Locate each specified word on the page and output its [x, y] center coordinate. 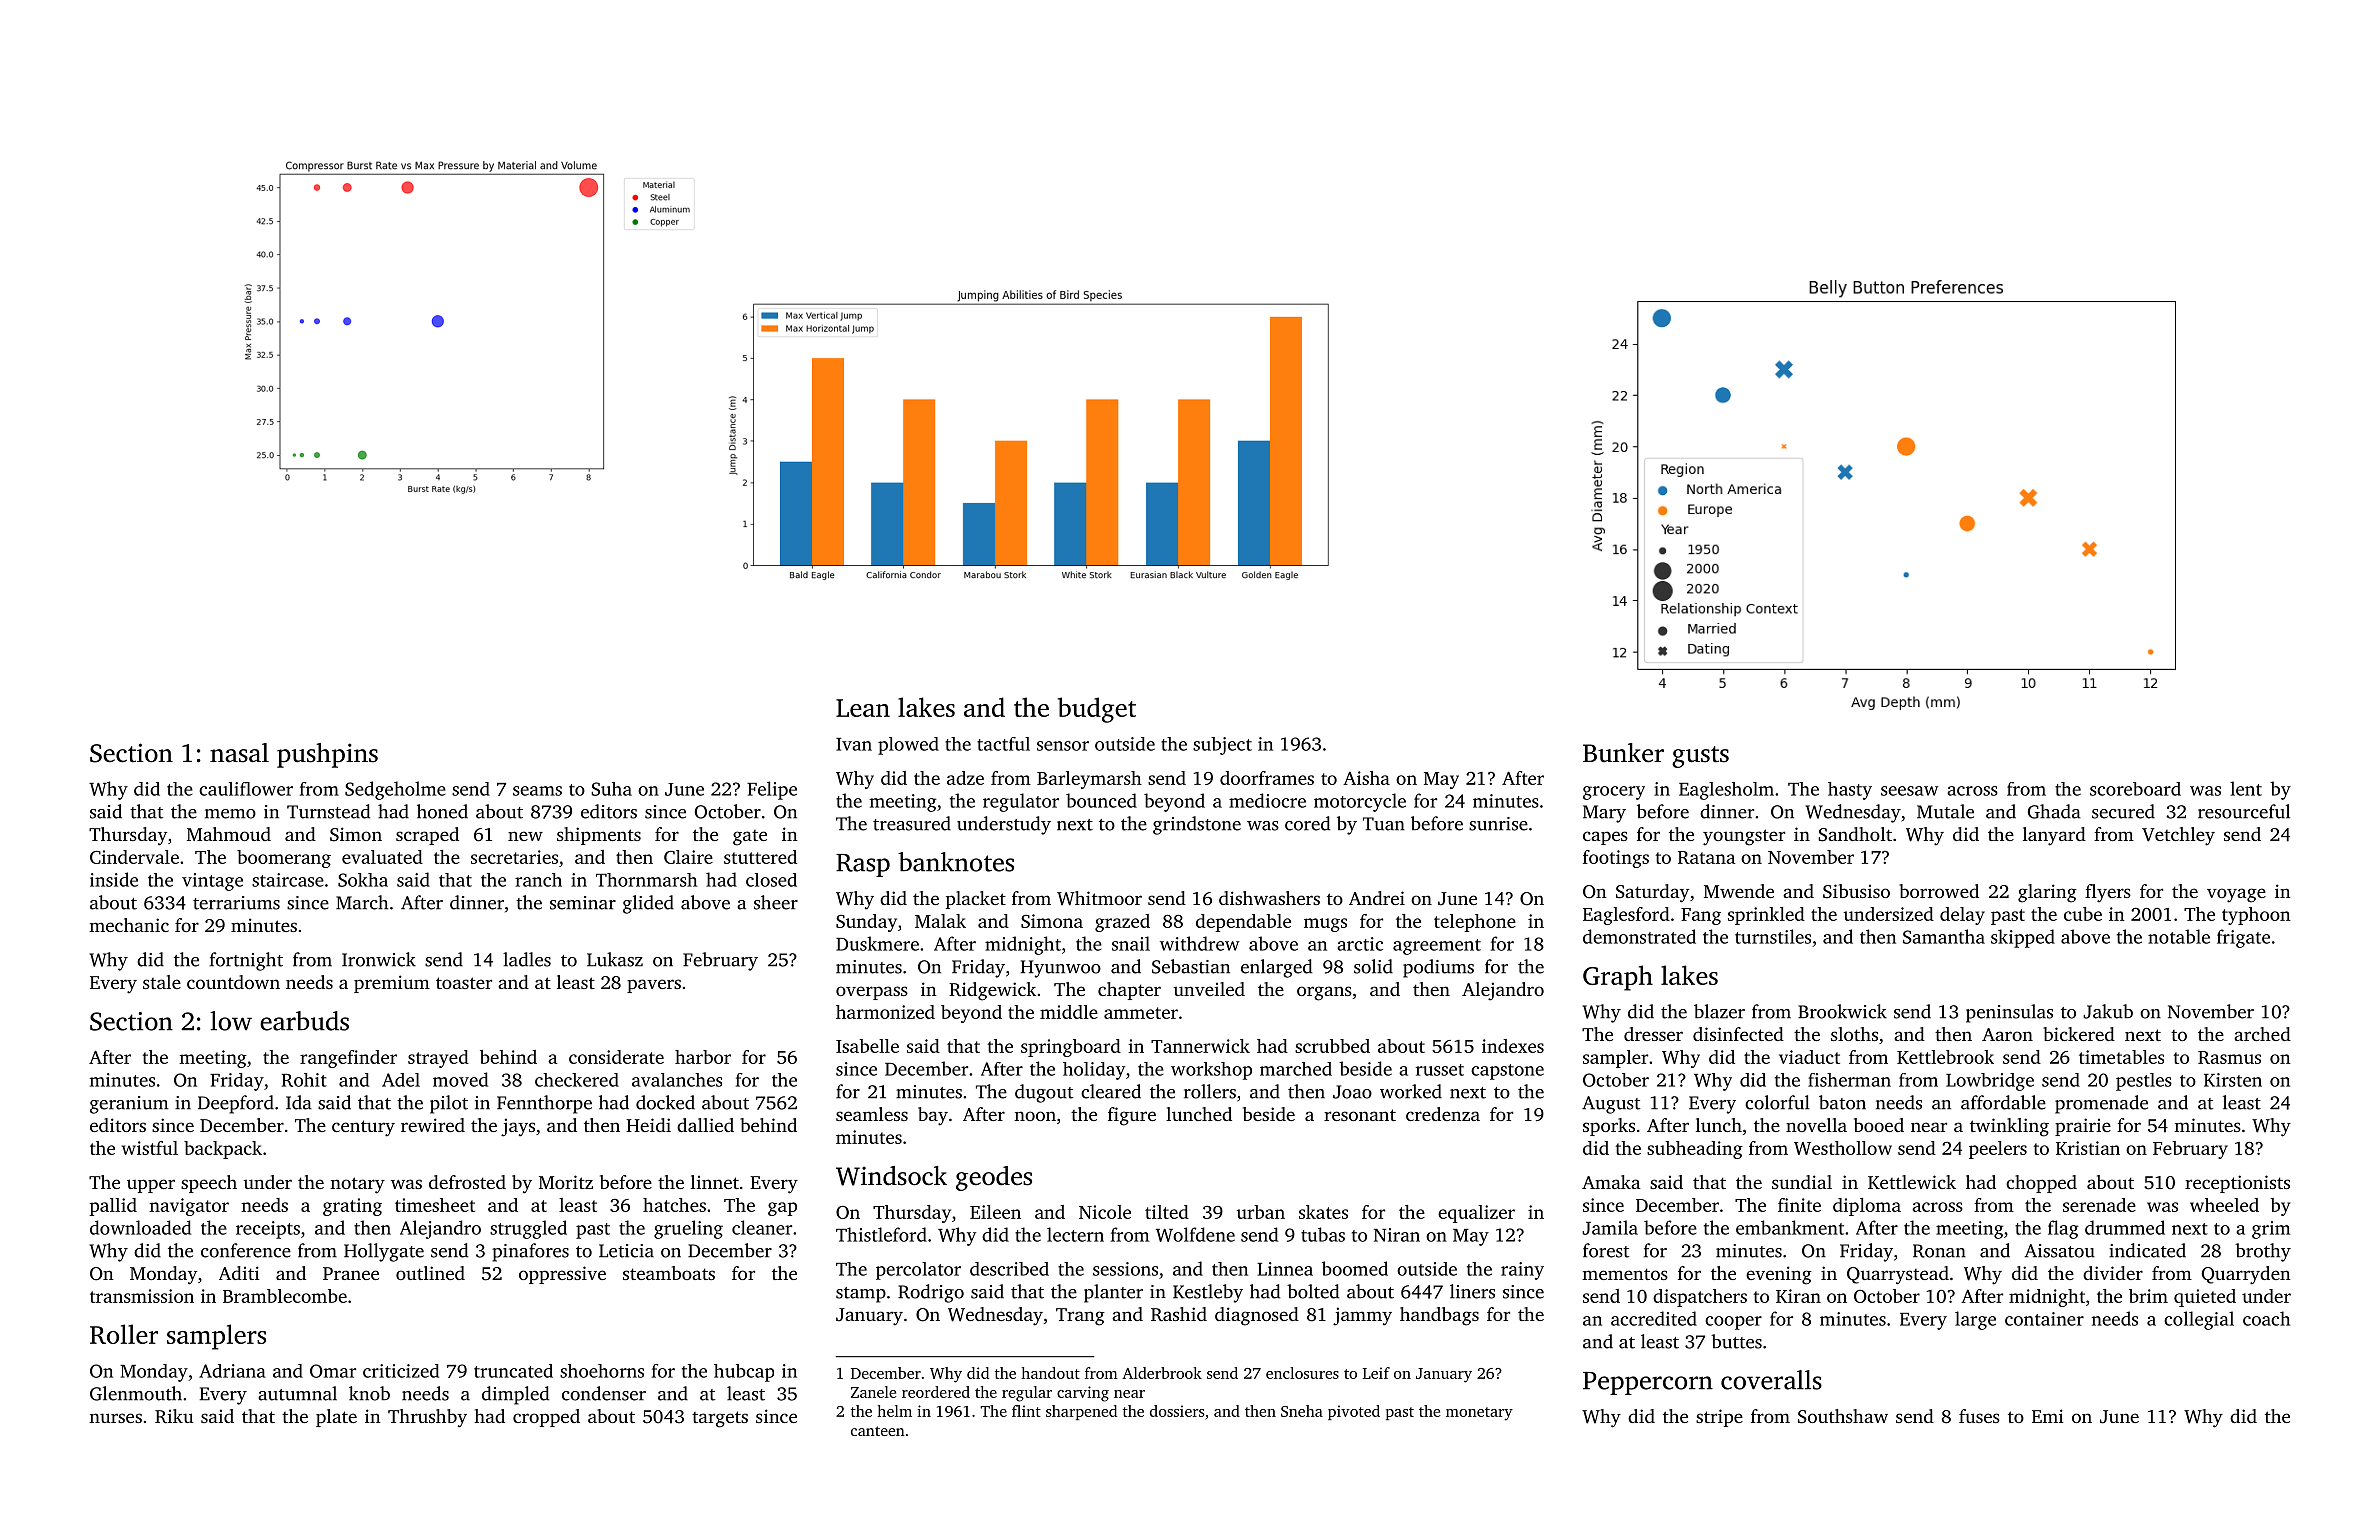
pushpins [327, 755]
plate [336, 1418]
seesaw [1910, 791]
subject [1222, 746]
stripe [1719, 1418]
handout [1050, 1373]
